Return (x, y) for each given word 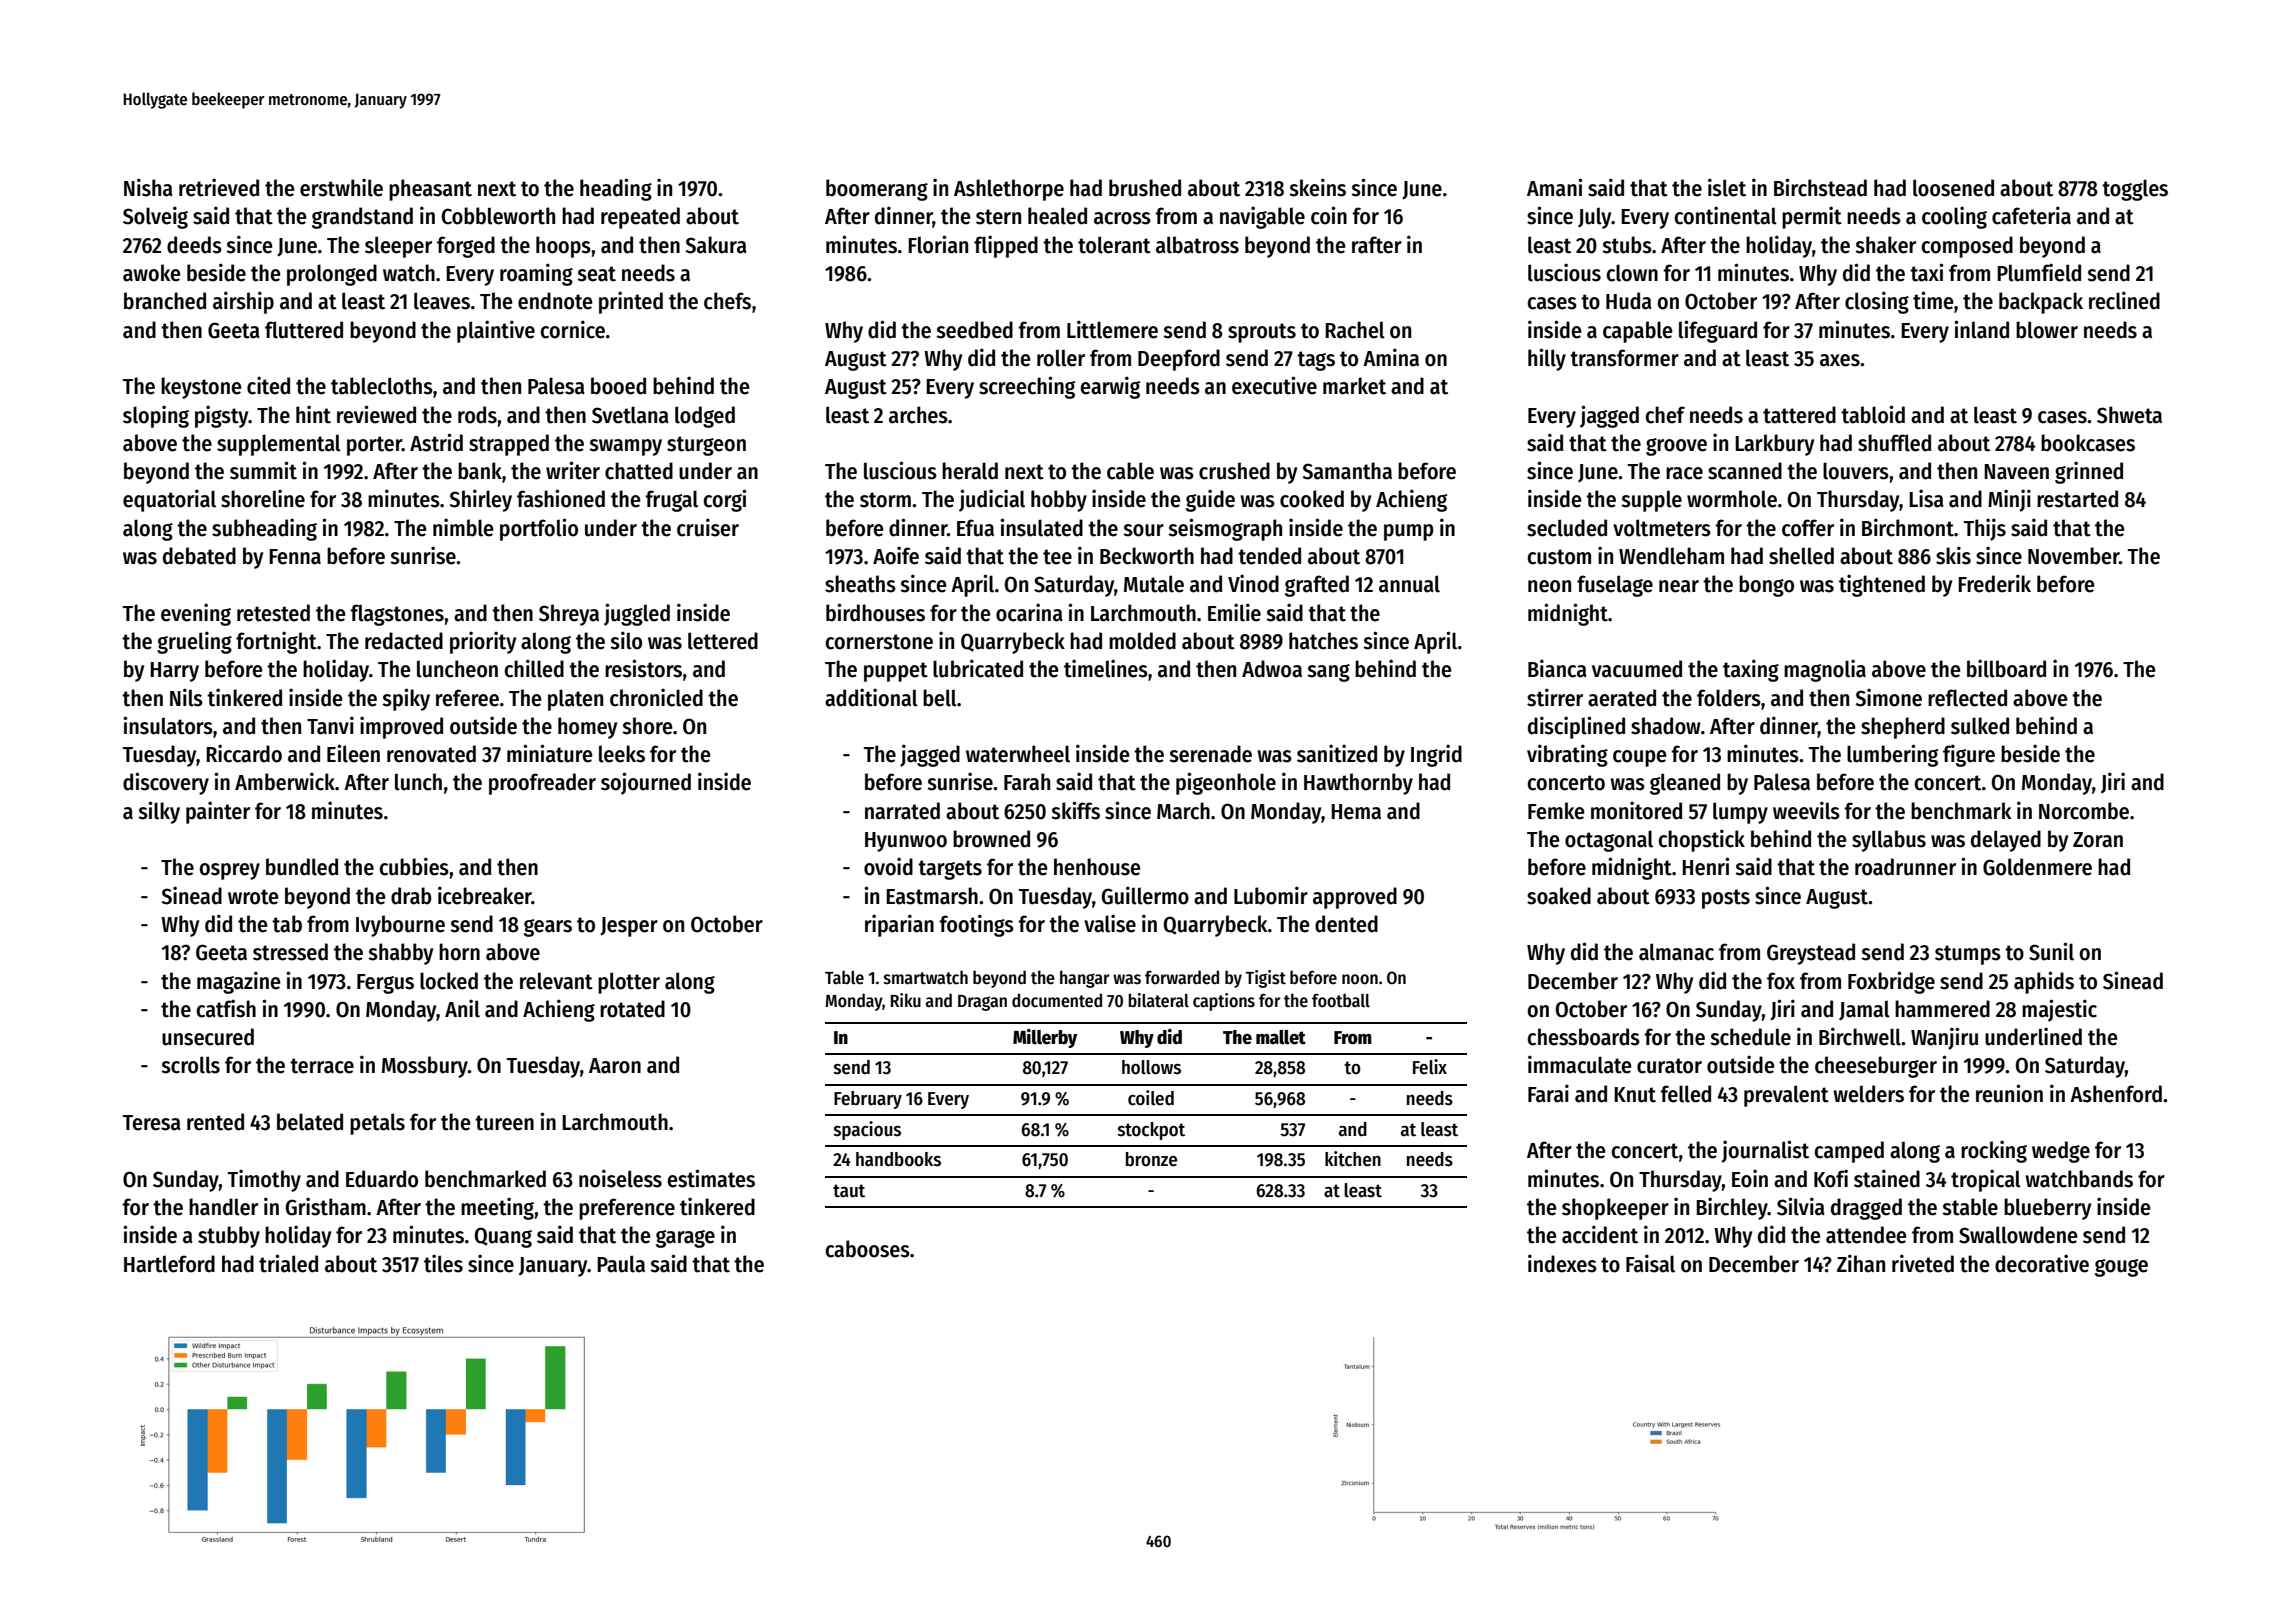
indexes (1562, 1263)
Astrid (436, 442)
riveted (1923, 1263)
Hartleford (169, 1264)
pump (1409, 532)
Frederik (1994, 583)
